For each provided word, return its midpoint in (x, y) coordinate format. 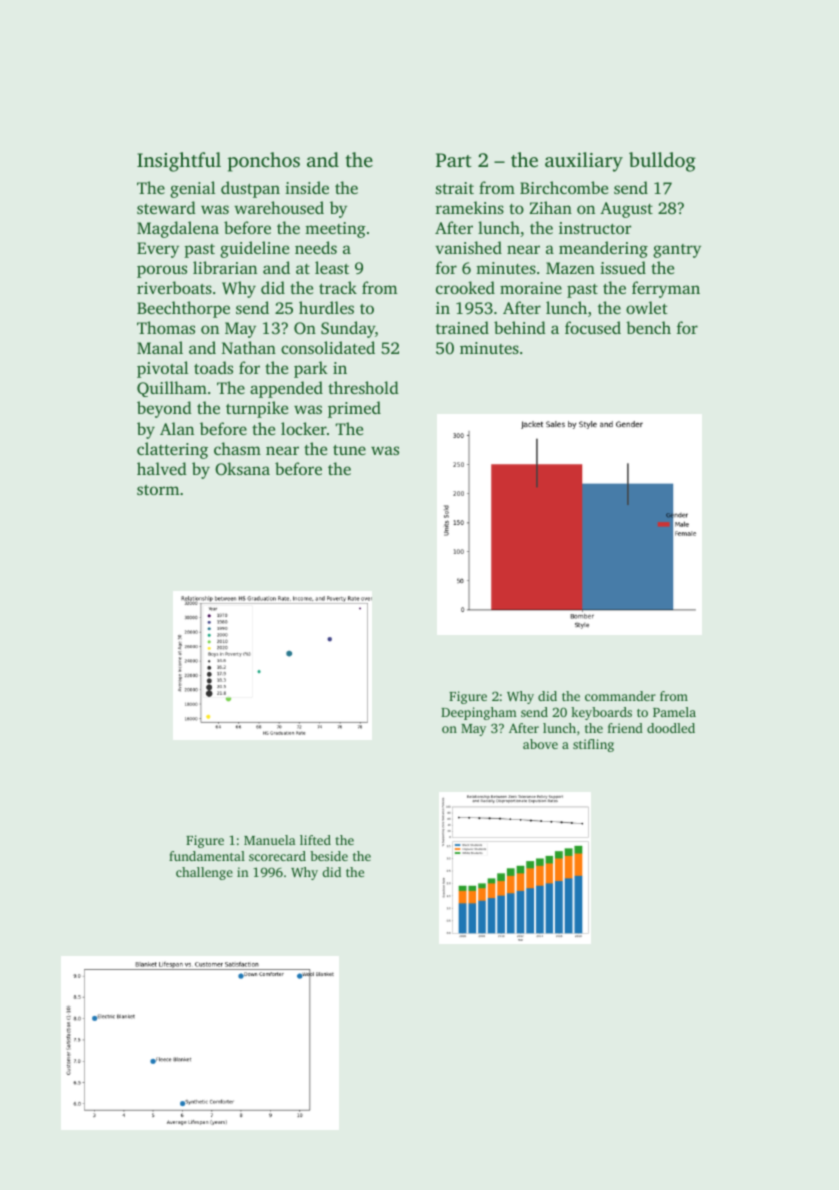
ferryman (666, 289)
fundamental (207, 856)
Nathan (249, 347)
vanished (468, 247)
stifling (593, 745)
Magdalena (178, 229)
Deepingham (479, 713)
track (338, 287)
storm (158, 490)
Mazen (570, 268)
